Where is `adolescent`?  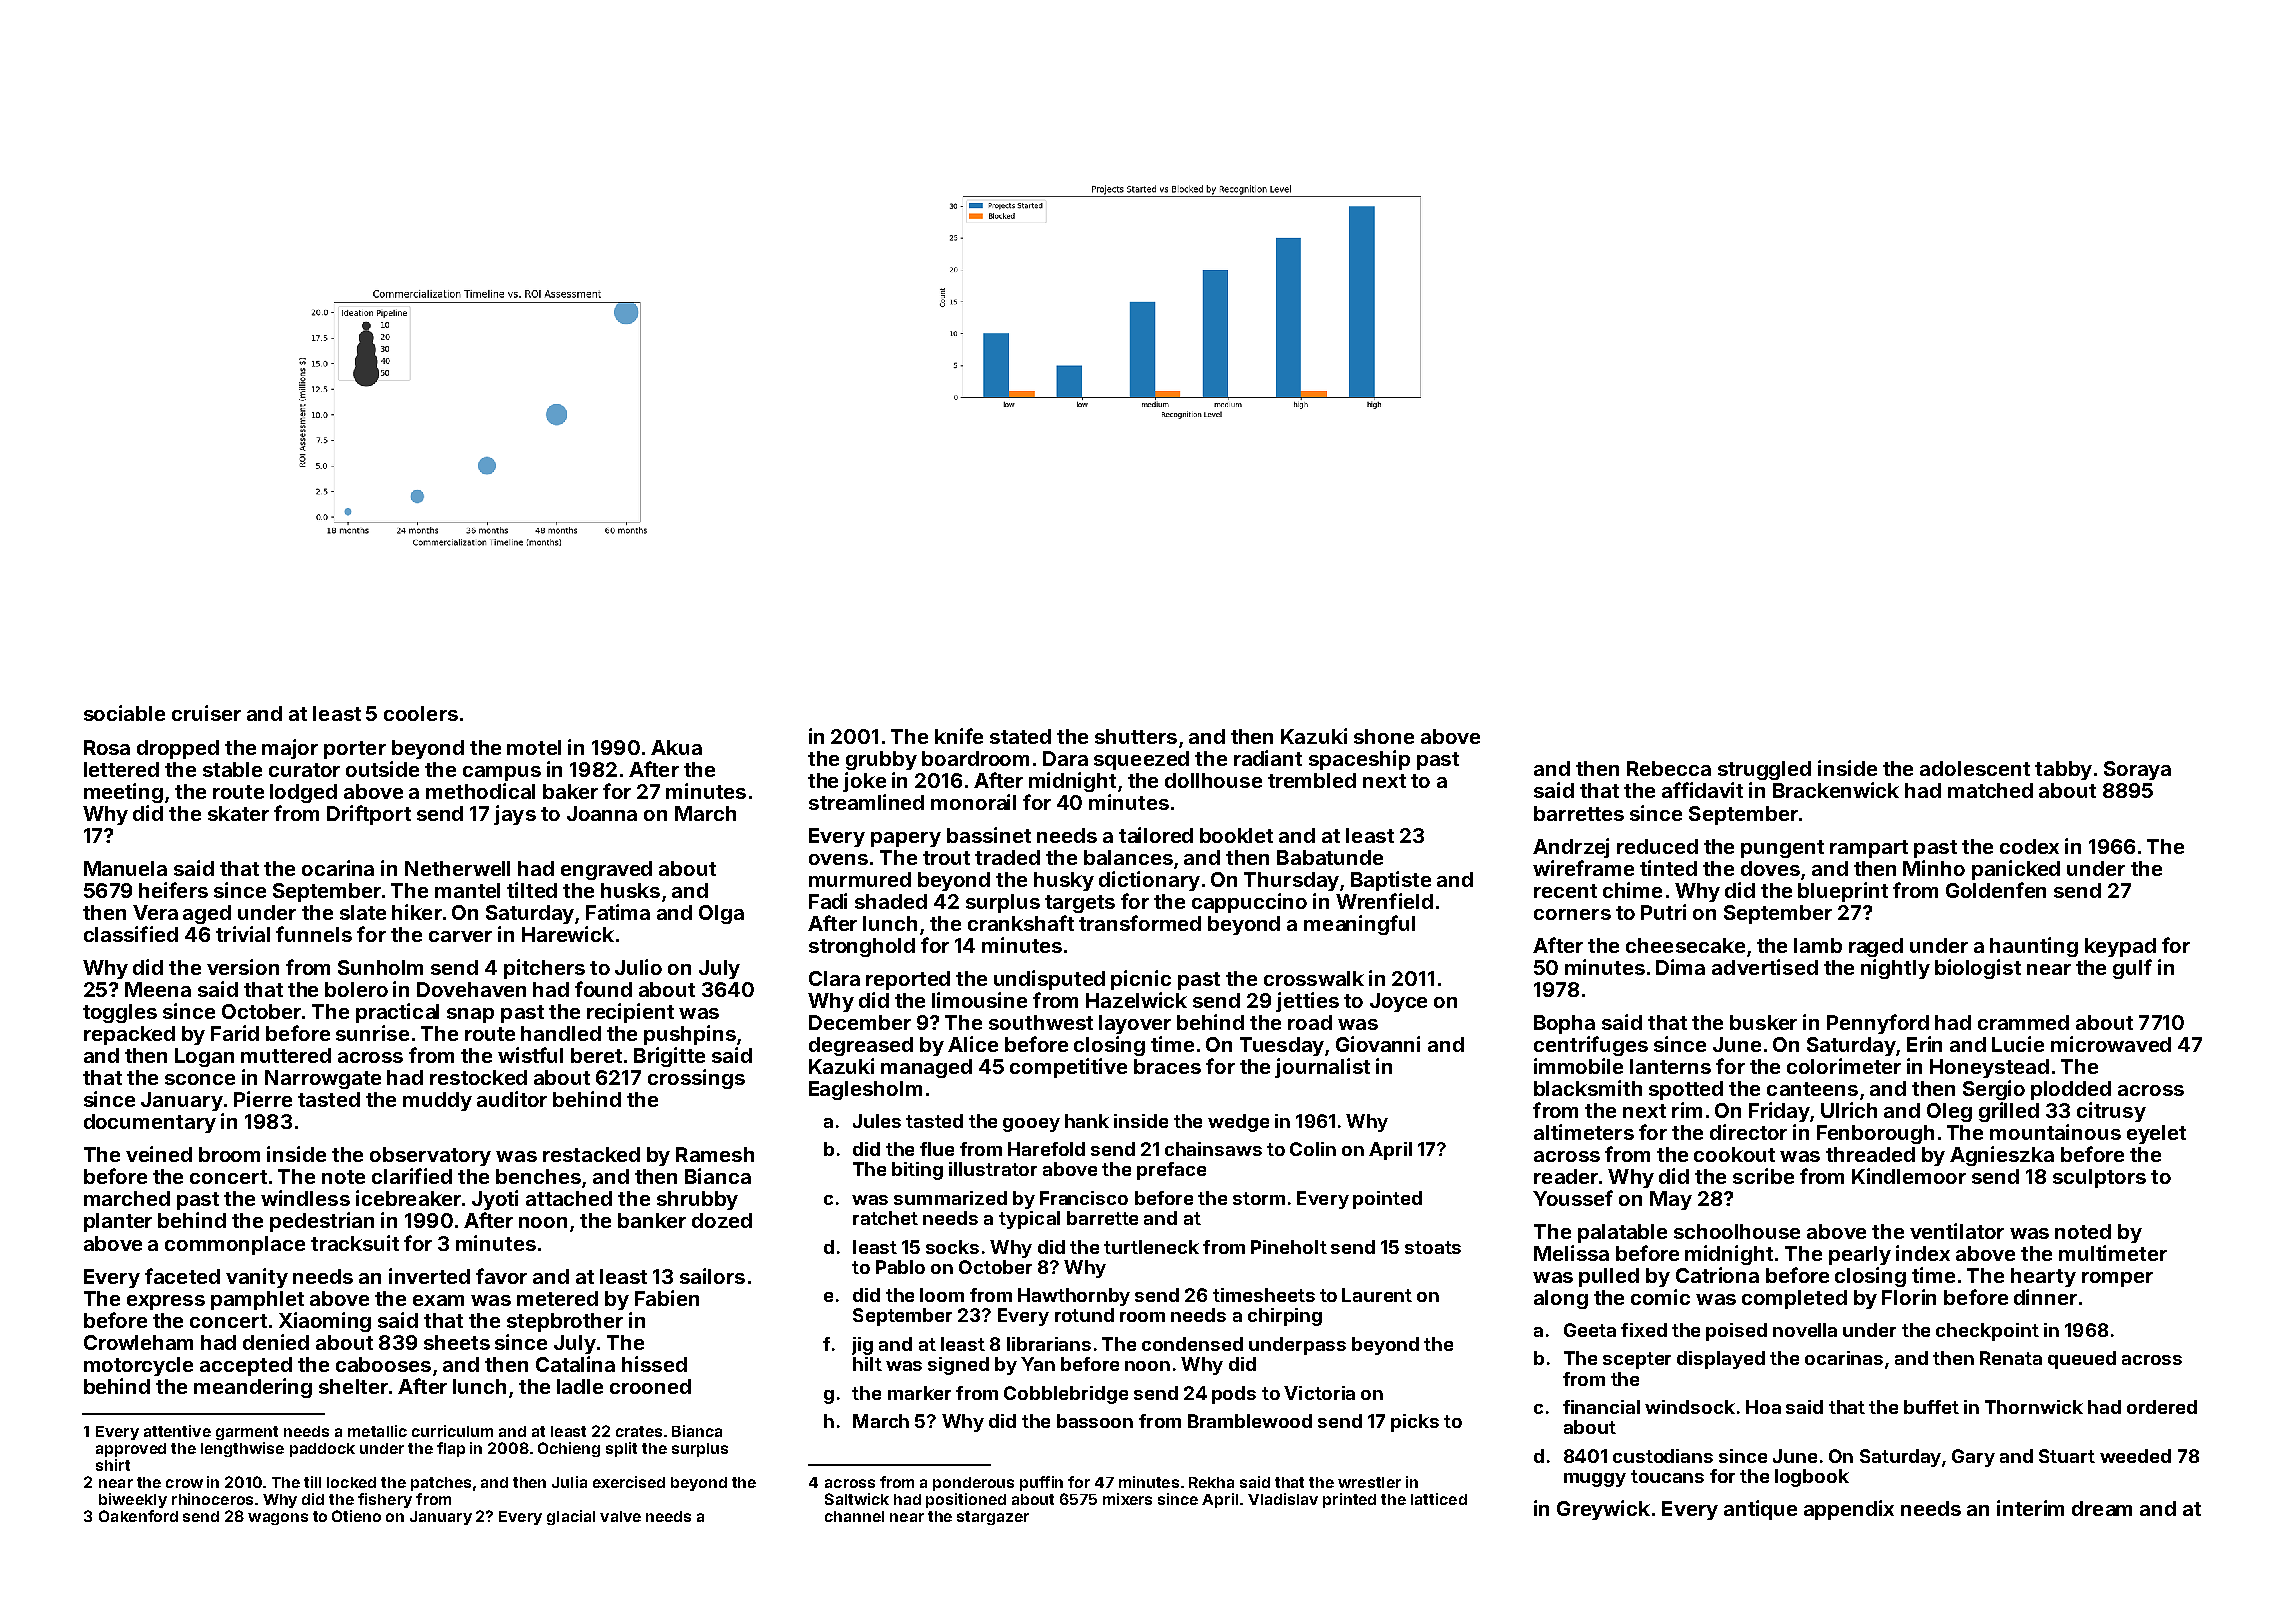 adolescent is located at coordinates (1975, 768).
